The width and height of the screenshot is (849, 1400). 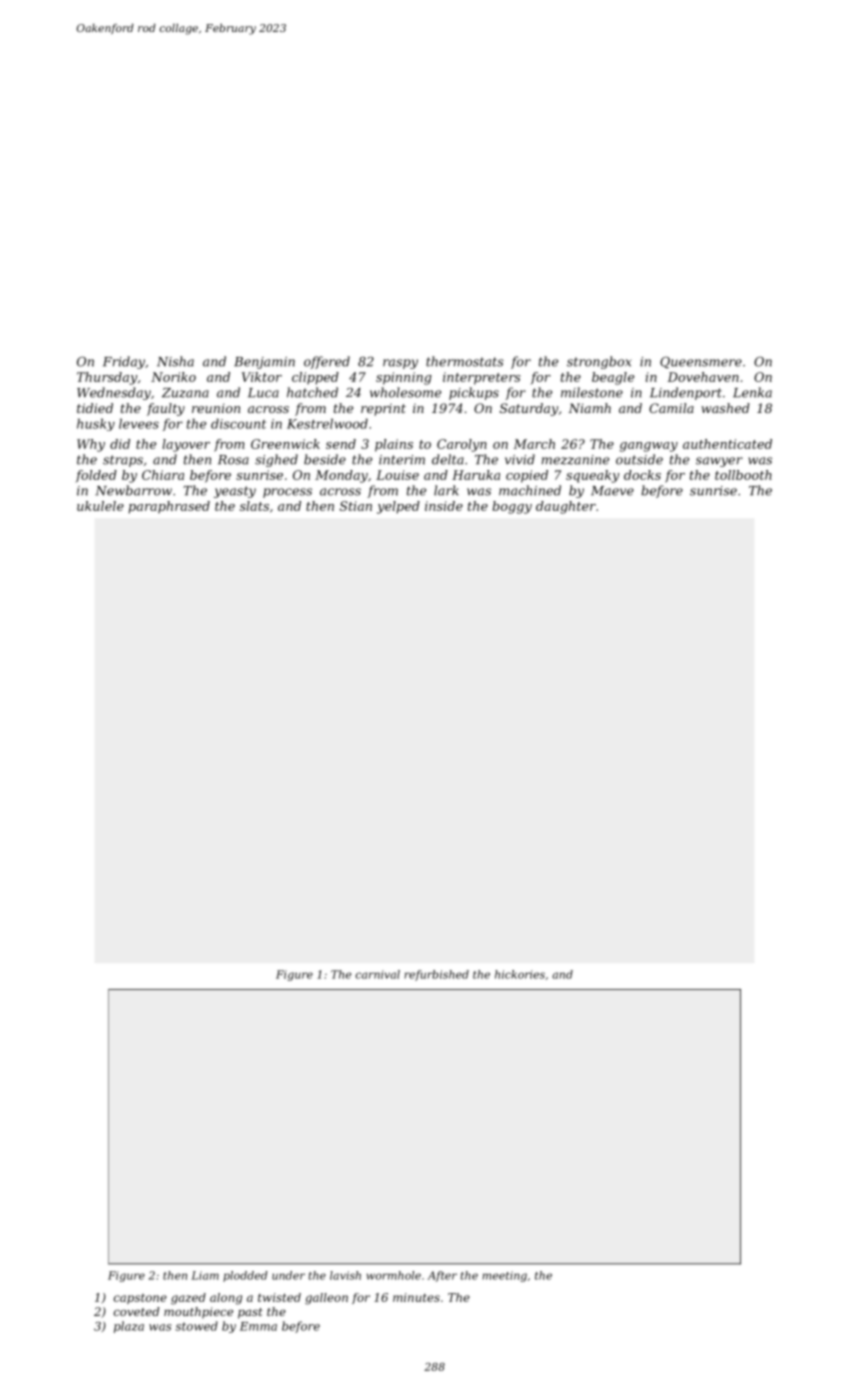 What do you see at coordinates (398, 507) in the screenshot?
I see `yelped` at bounding box center [398, 507].
